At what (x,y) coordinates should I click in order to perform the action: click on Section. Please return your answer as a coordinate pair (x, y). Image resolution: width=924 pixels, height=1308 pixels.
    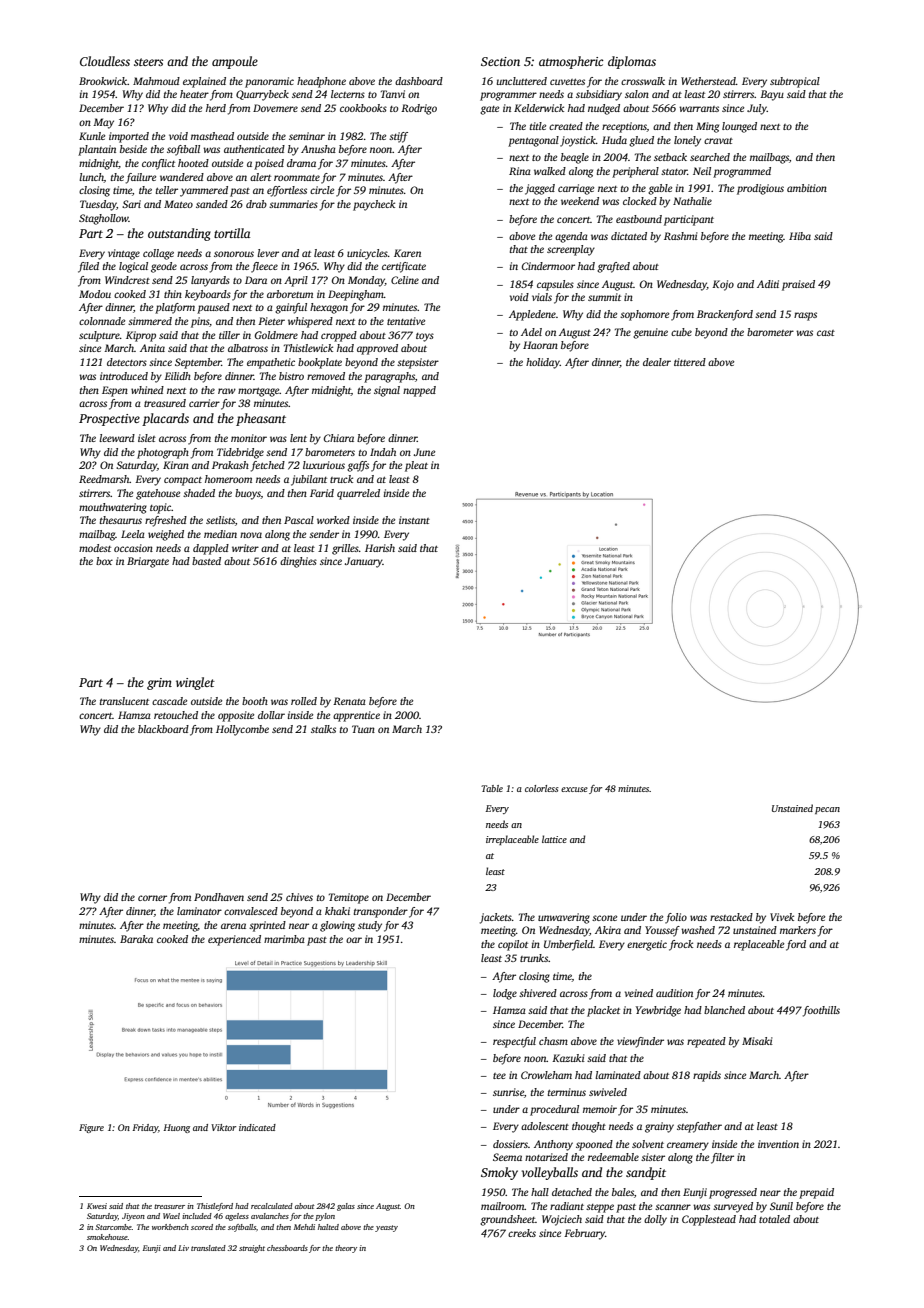
    Looking at the image, I should click on (500, 61).
